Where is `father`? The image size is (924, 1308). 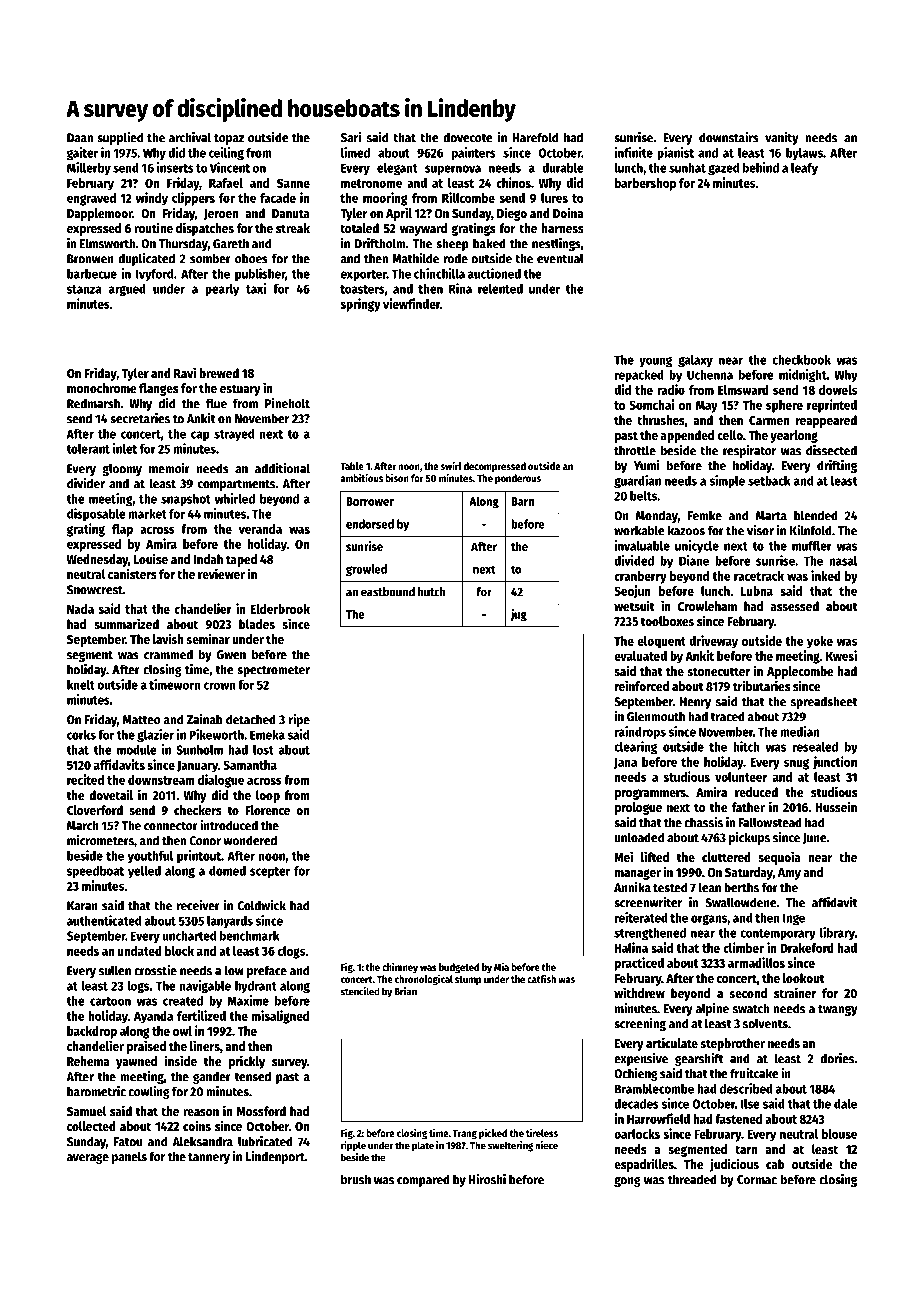 father is located at coordinates (748, 807).
